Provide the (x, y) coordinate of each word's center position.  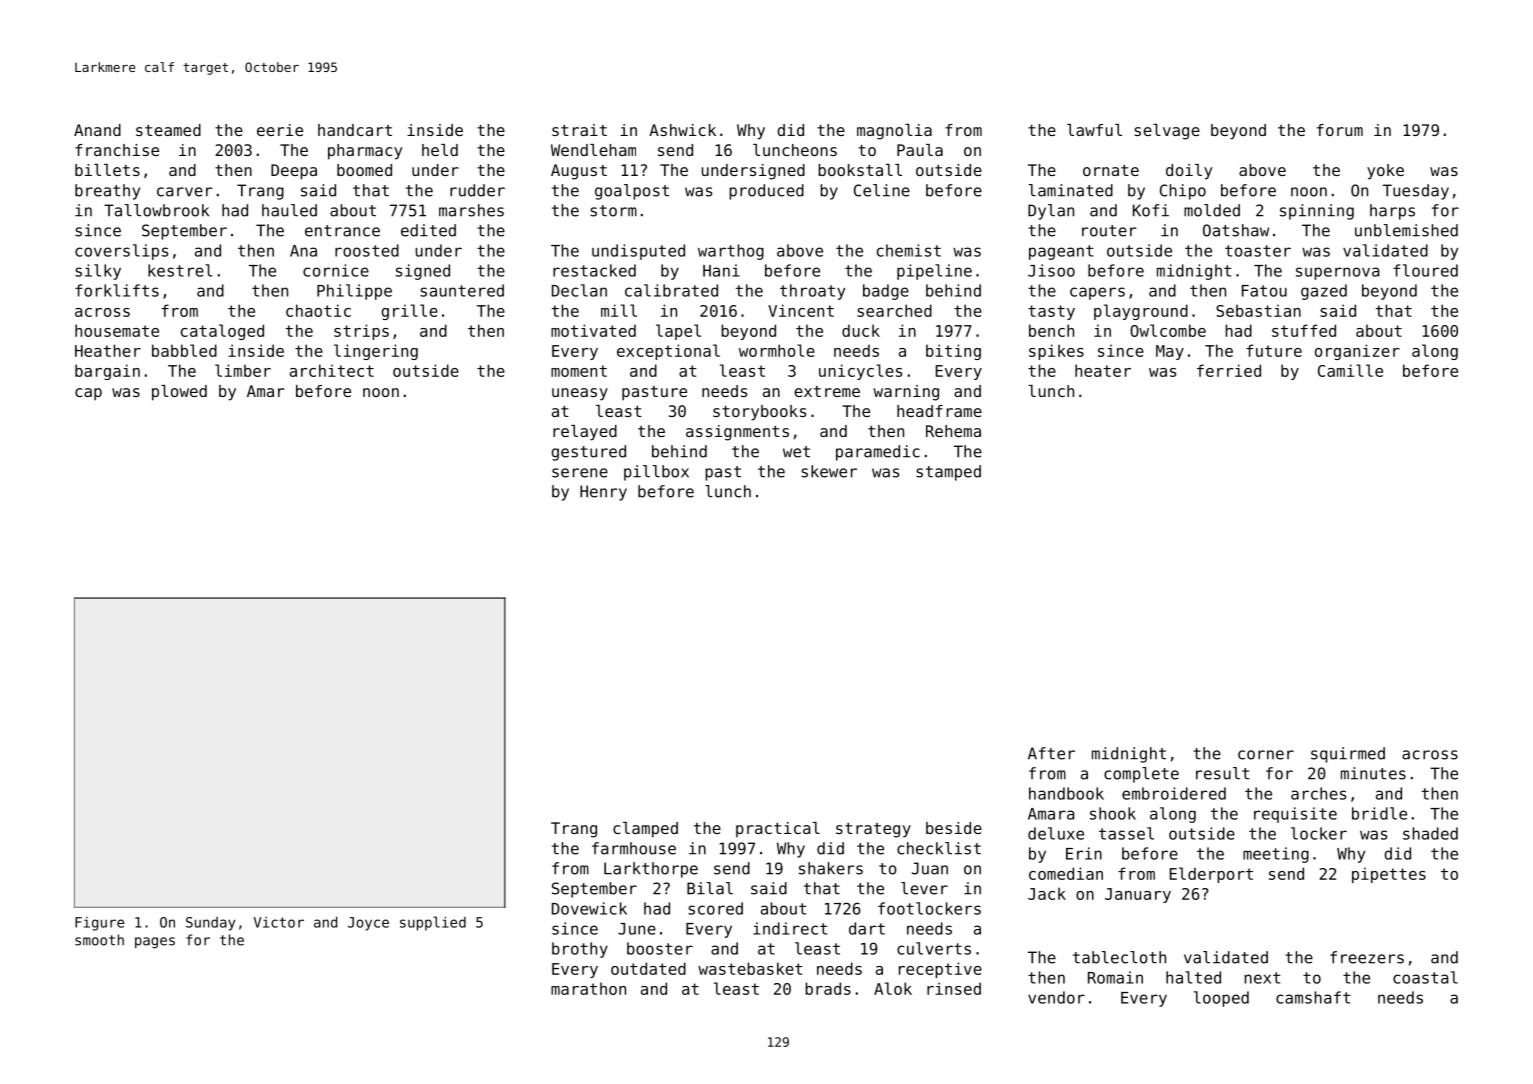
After (1051, 753)
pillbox (656, 473)
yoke (1385, 172)
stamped (948, 473)
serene (580, 473)
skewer (829, 471)
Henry (603, 493)
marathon (588, 988)
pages (155, 943)
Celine (882, 190)
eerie (280, 130)
